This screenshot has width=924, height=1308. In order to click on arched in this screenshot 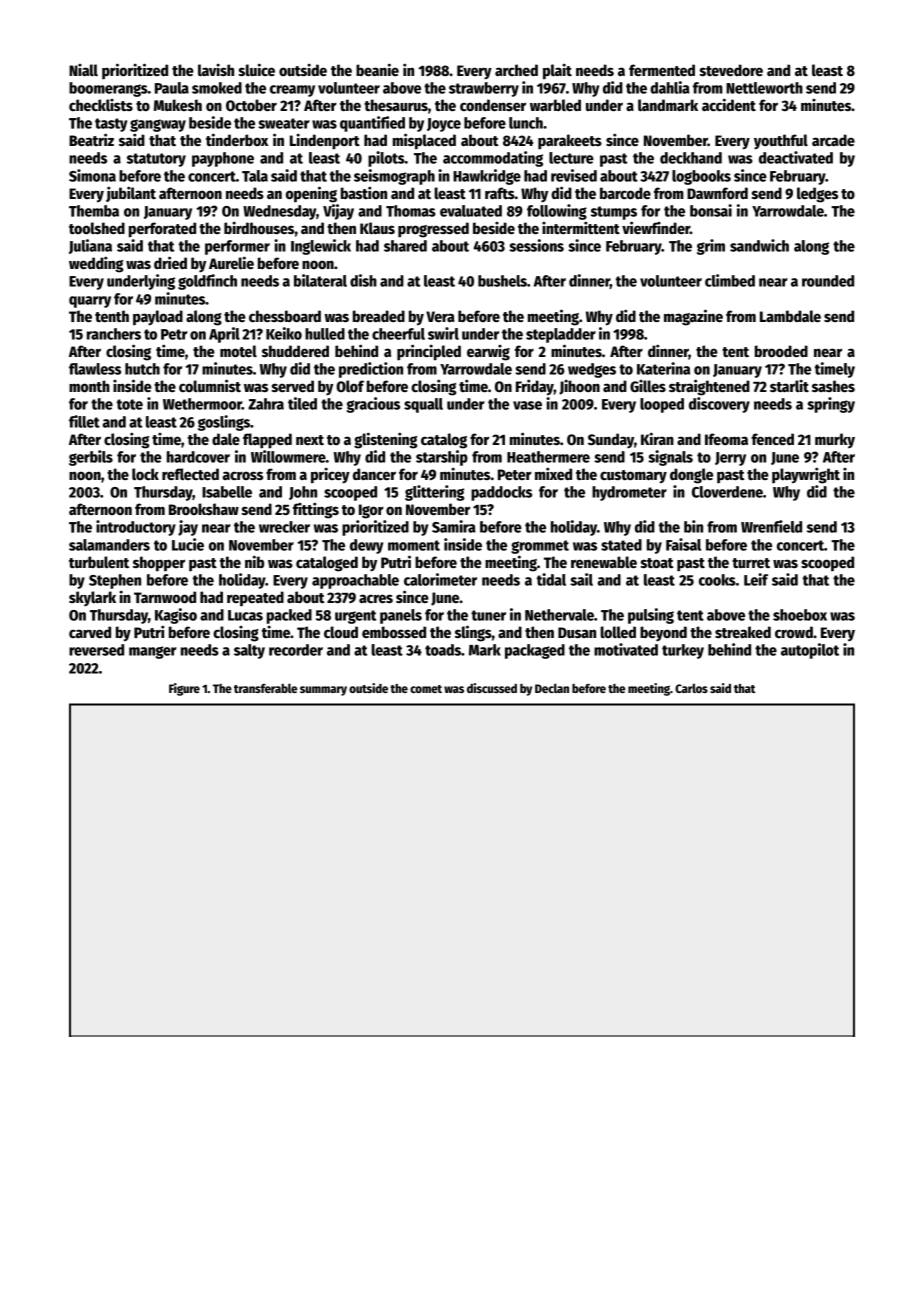, I will do `click(516, 70)`.
